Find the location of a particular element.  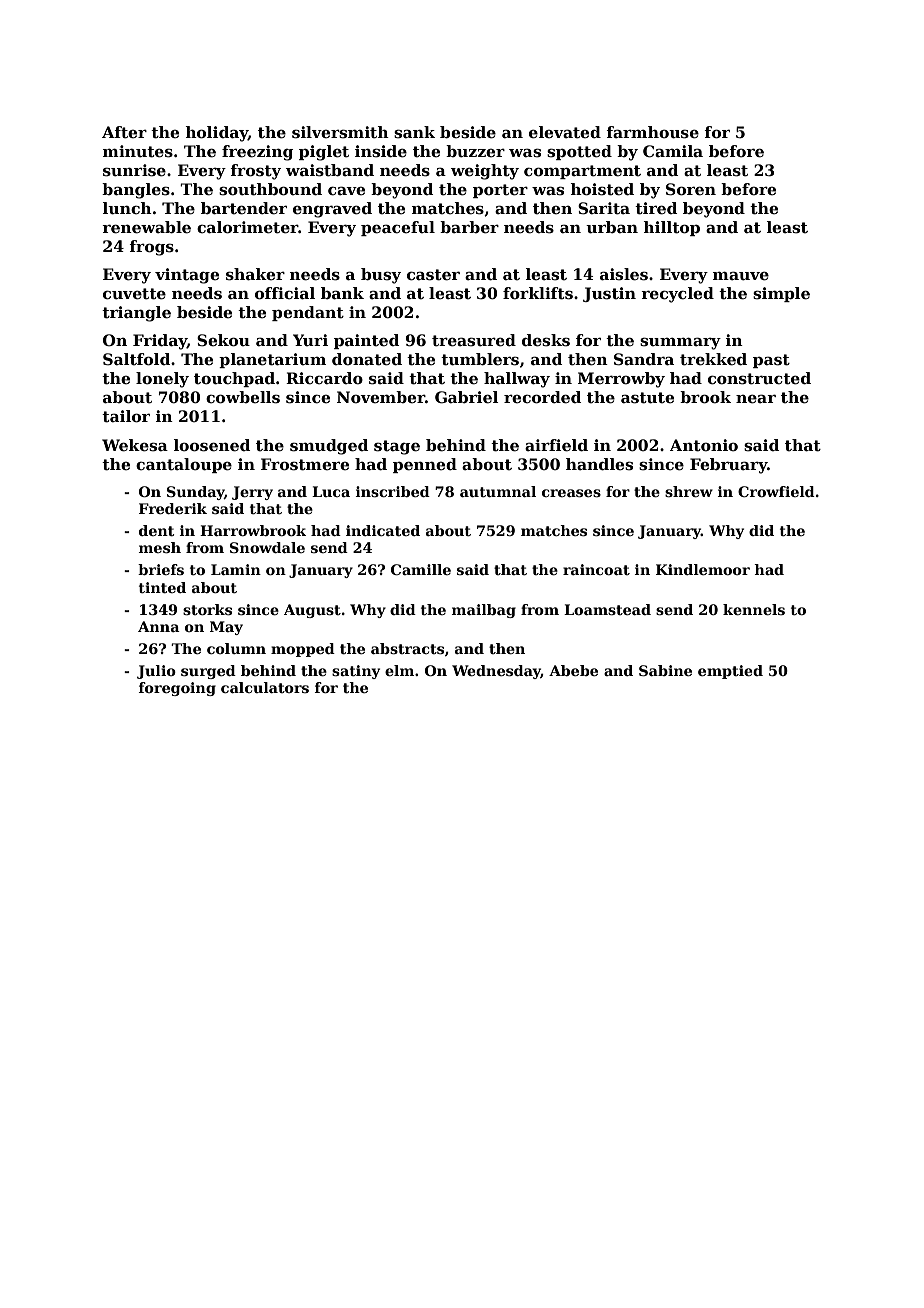

Saltfold is located at coordinates (136, 359).
